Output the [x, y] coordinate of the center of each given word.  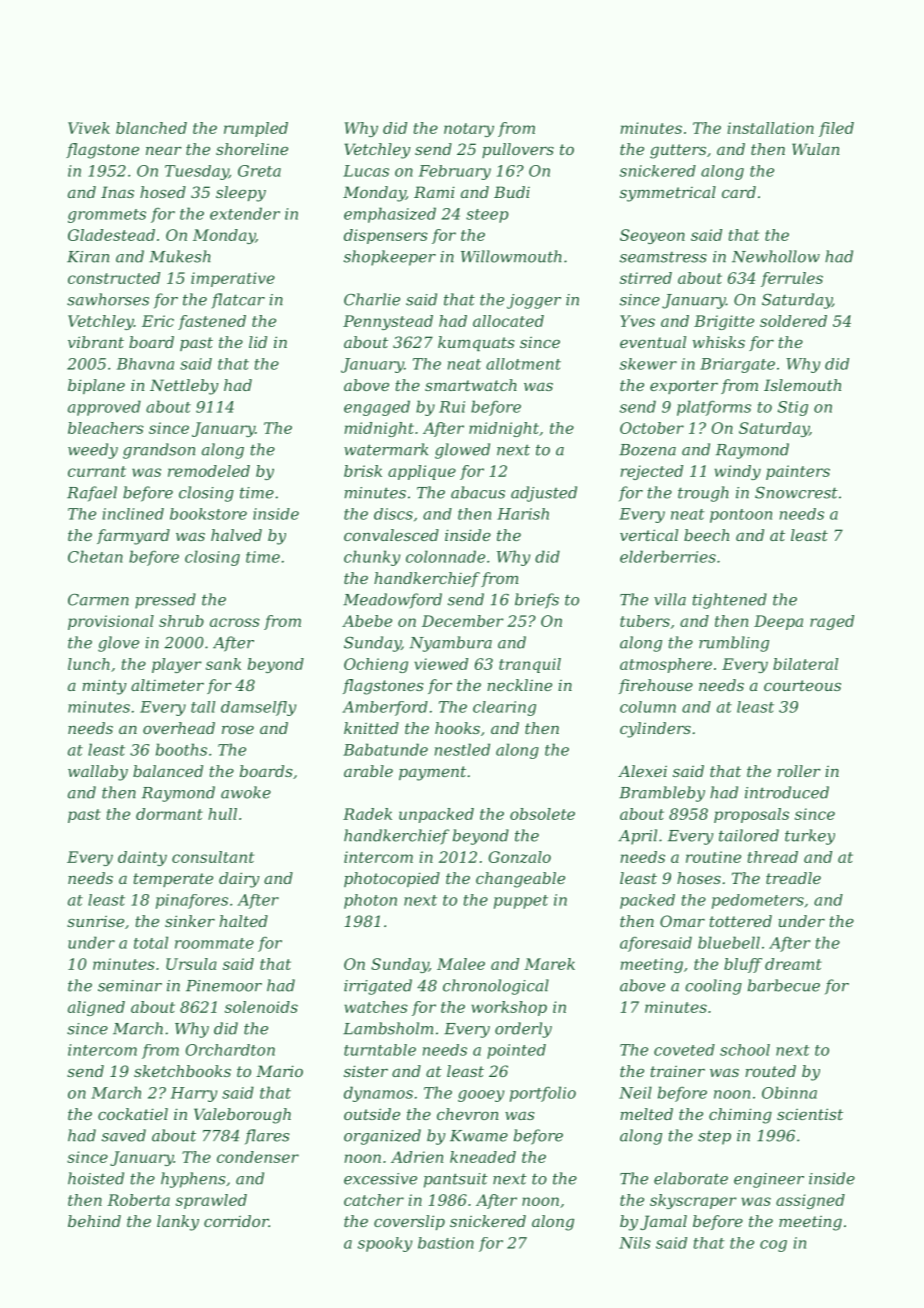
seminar [130, 986]
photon [370, 901]
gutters [678, 151]
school [745, 1050]
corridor [236, 1221]
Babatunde [385, 749]
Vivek [89, 128]
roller [799, 771]
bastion [446, 1243]
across [235, 622]
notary [469, 130]
